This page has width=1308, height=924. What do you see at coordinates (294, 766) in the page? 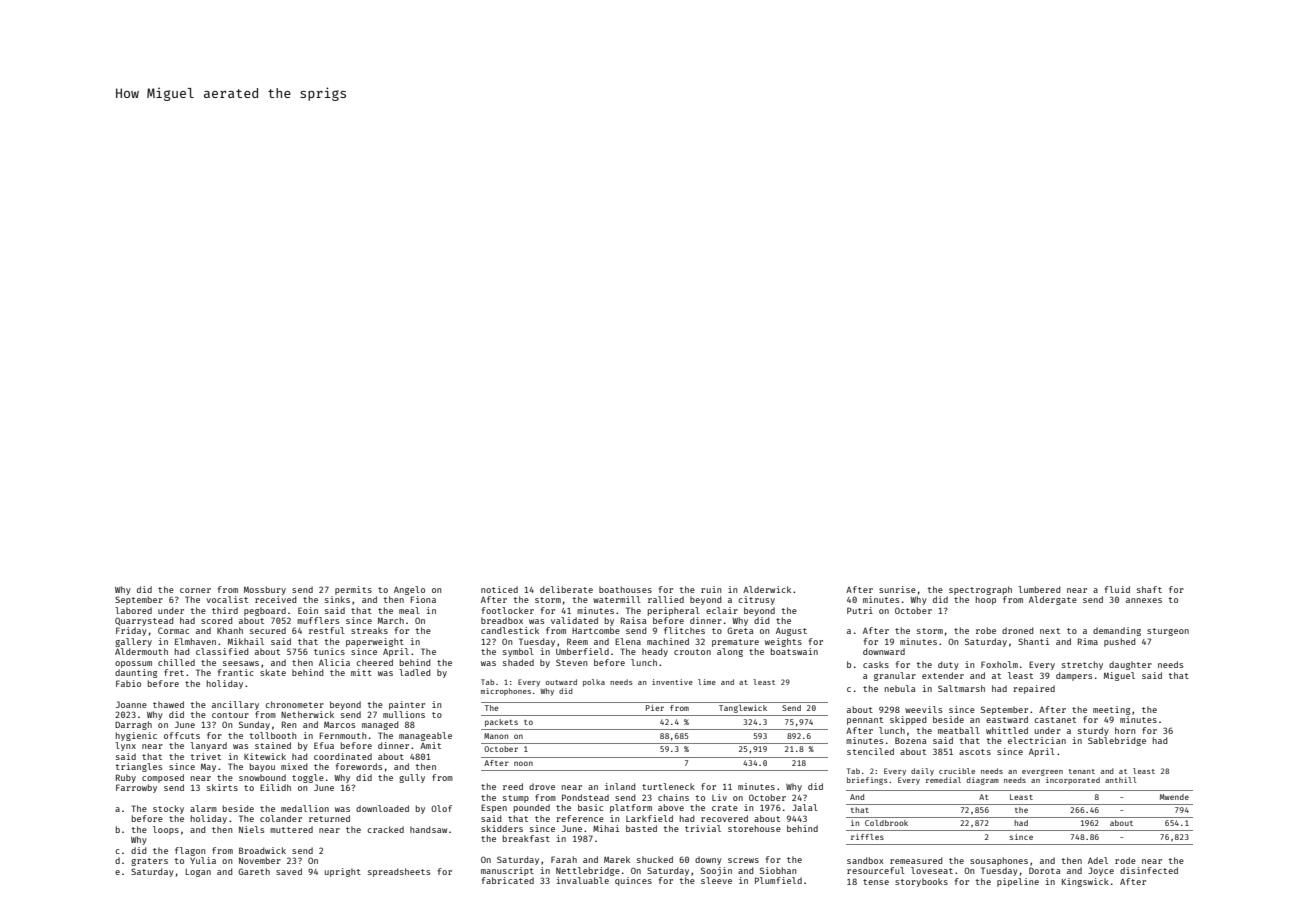
I see `mixed` at bounding box center [294, 766].
